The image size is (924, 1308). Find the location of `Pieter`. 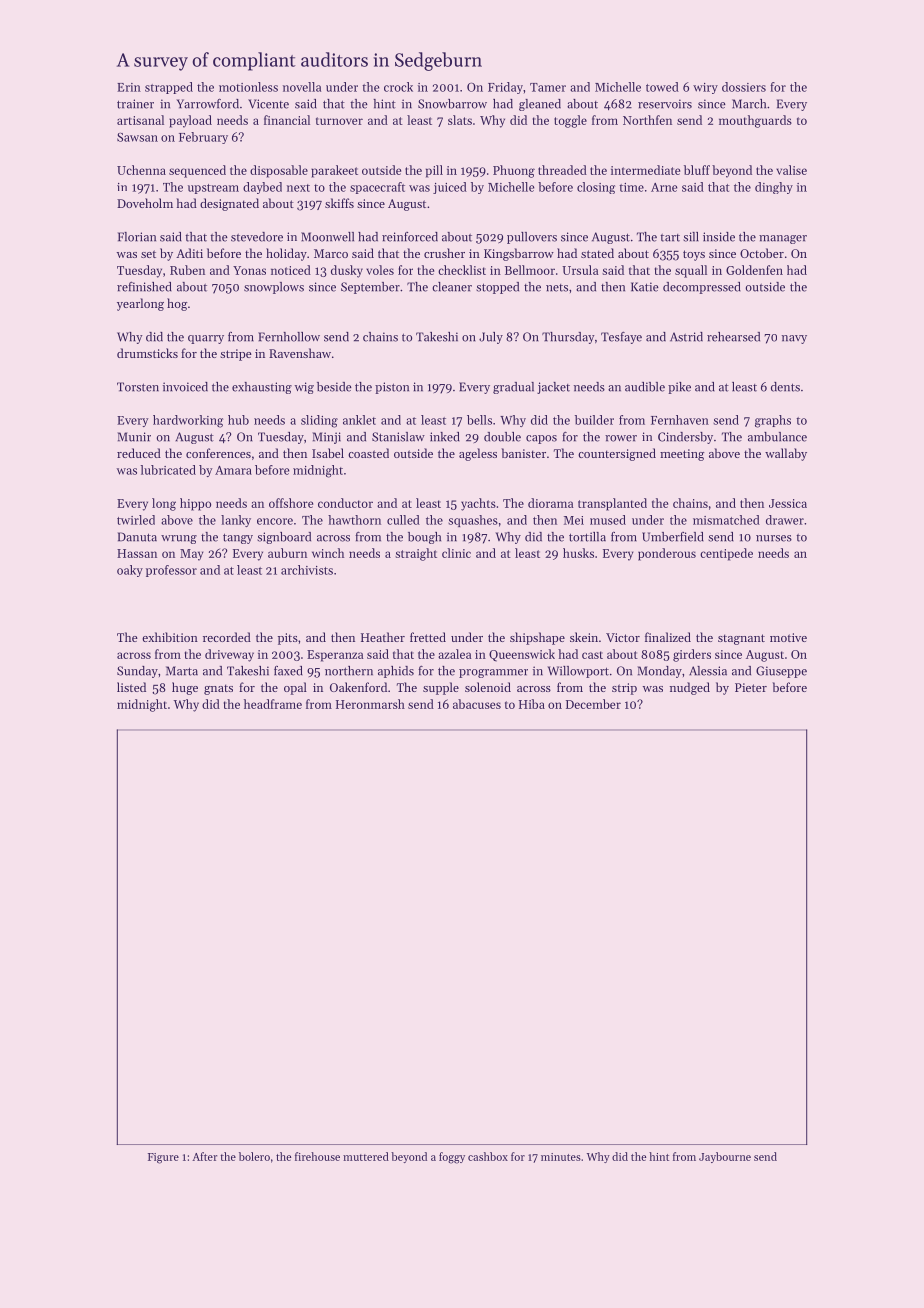

Pieter is located at coordinates (751, 687).
